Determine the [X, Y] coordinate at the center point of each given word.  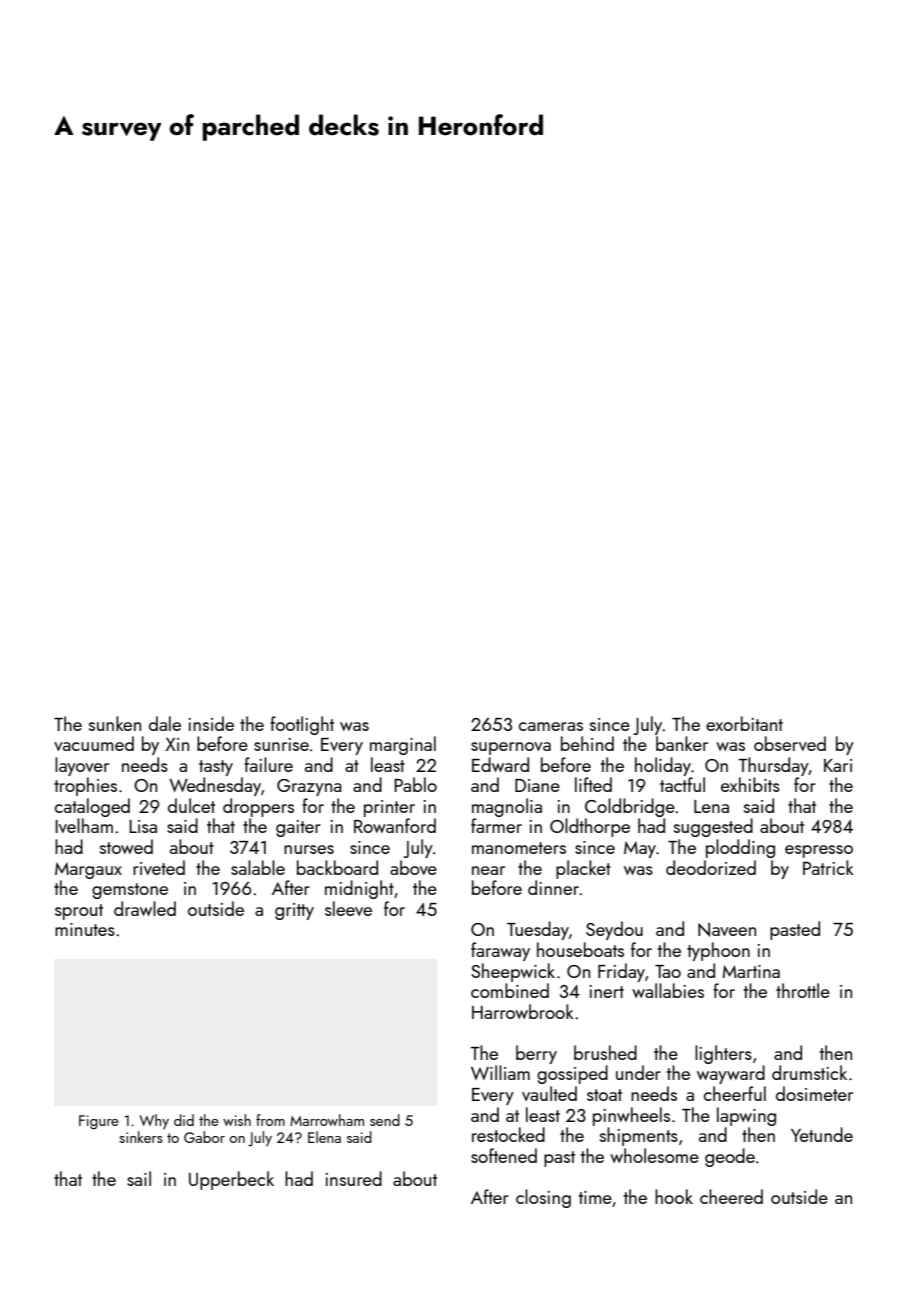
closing [543, 1198]
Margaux [88, 870]
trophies [85, 786]
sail [139, 1178]
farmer [496, 825]
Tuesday [538, 930]
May [640, 849]
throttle [803, 990]
